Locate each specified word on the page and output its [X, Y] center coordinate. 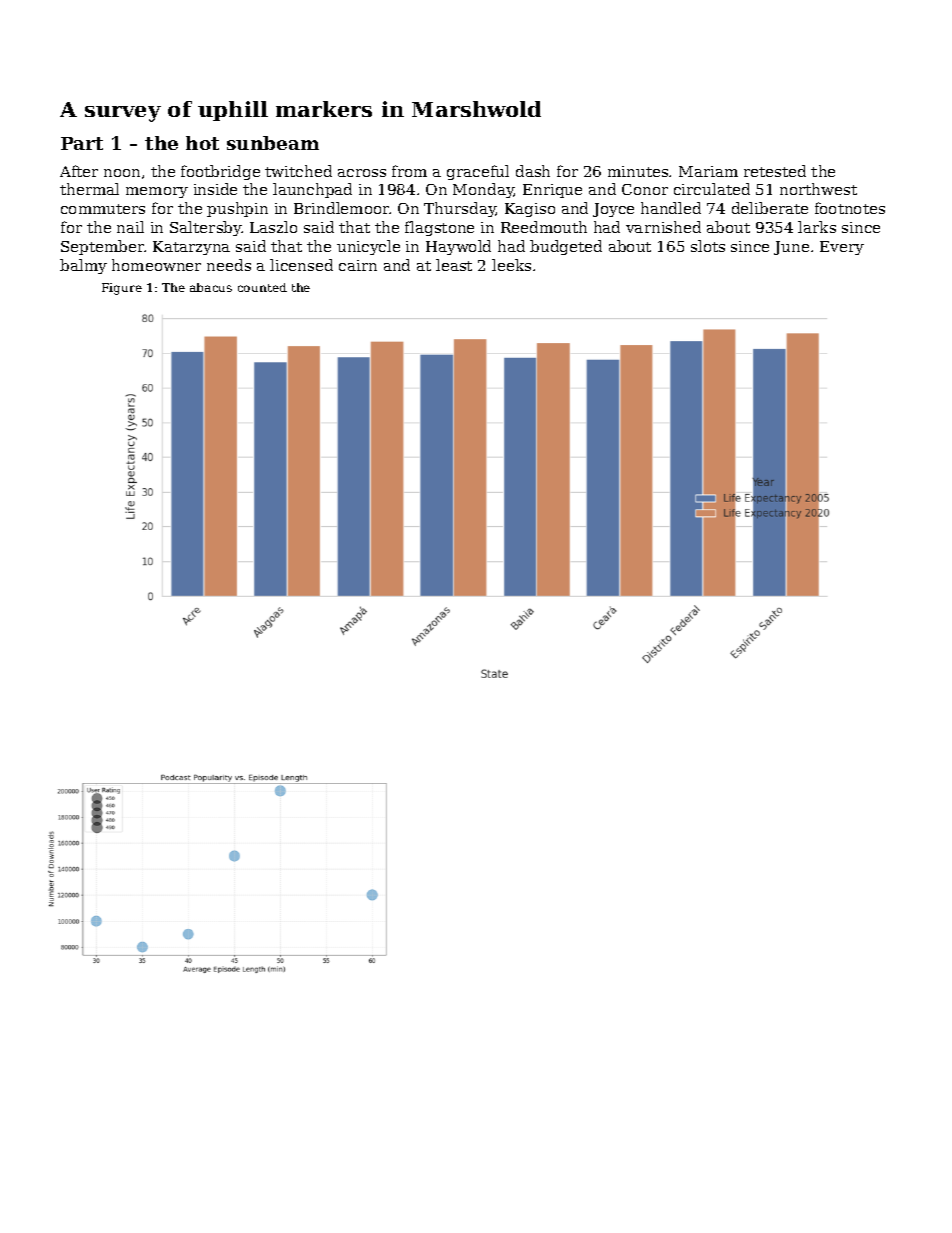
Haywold [458, 247]
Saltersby [206, 228]
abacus [211, 287]
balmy [83, 266]
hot [202, 143]
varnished [663, 227]
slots [708, 246]
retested [775, 171]
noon [122, 173]
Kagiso [530, 210]
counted [262, 287]
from [409, 171]
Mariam [708, 171]
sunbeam [273, 143]
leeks [511, 265]
